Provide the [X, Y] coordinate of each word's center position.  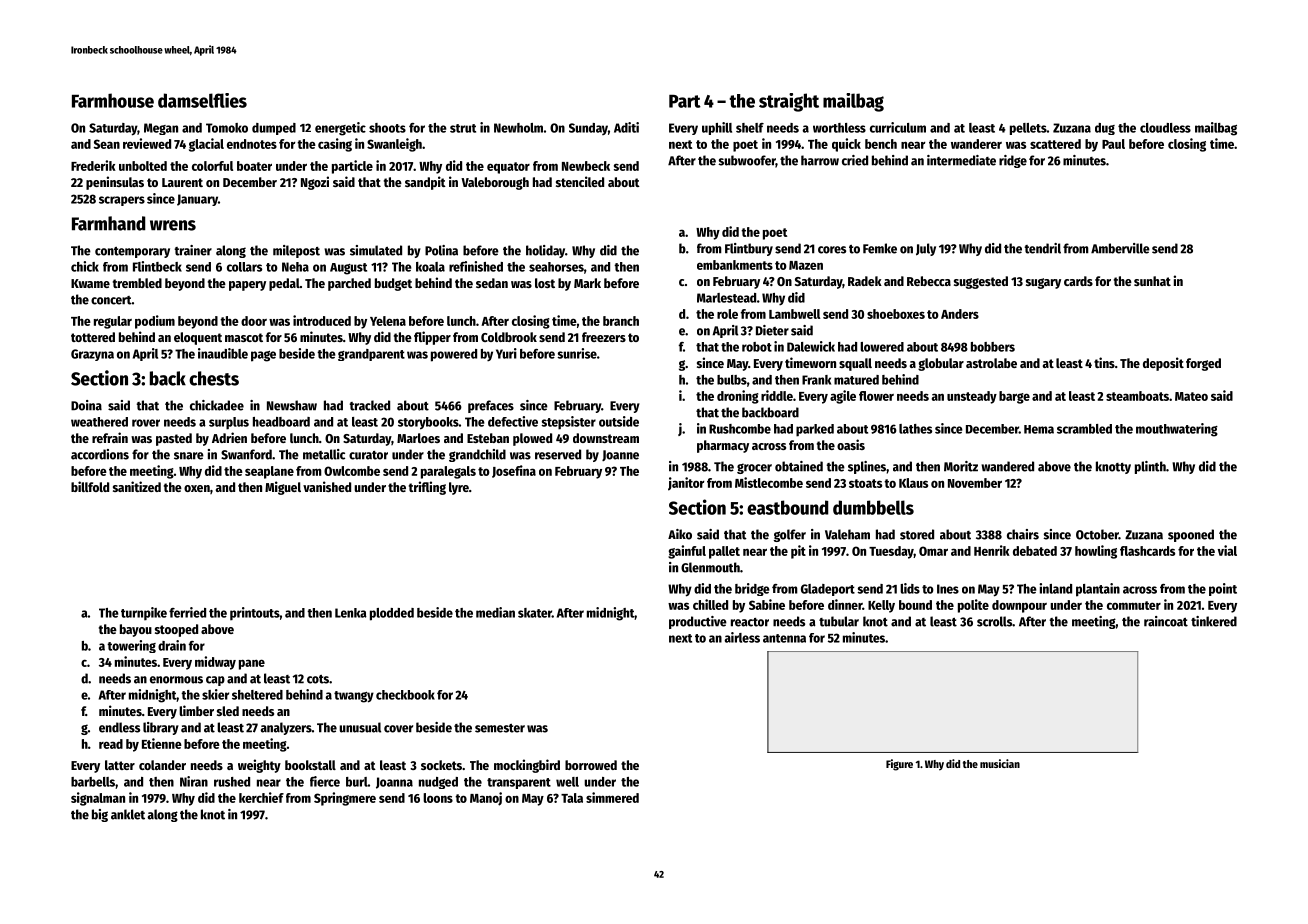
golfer [790, 535]
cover [398, 729]
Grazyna [92, 355]
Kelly [881, 606]
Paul [1113, 144]
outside [619, 421]
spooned [1191, 535]
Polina [441, 250]
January [197, 200]
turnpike [144, 614]
